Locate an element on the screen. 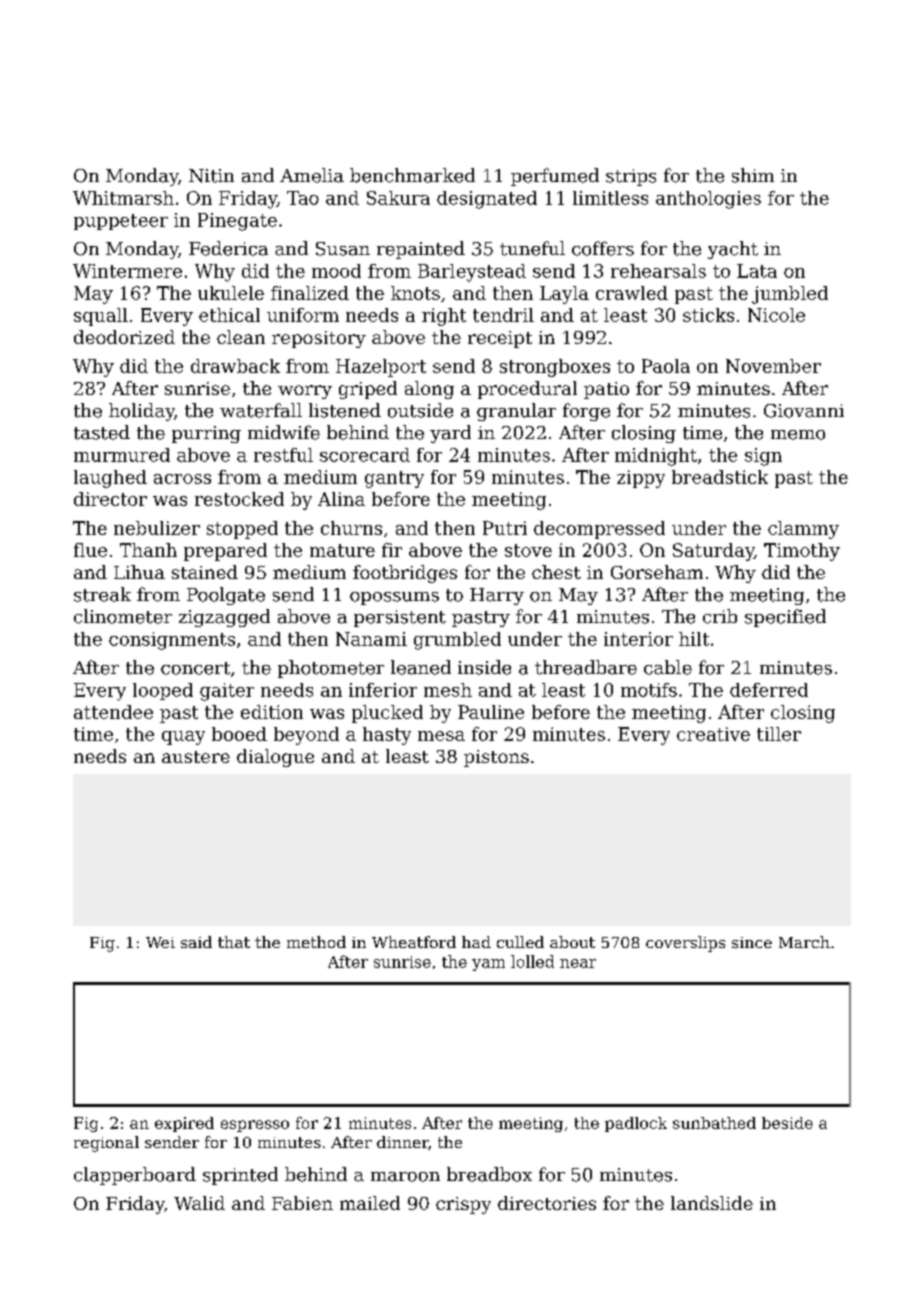  Nitin is located at coordinates (211, 176).
